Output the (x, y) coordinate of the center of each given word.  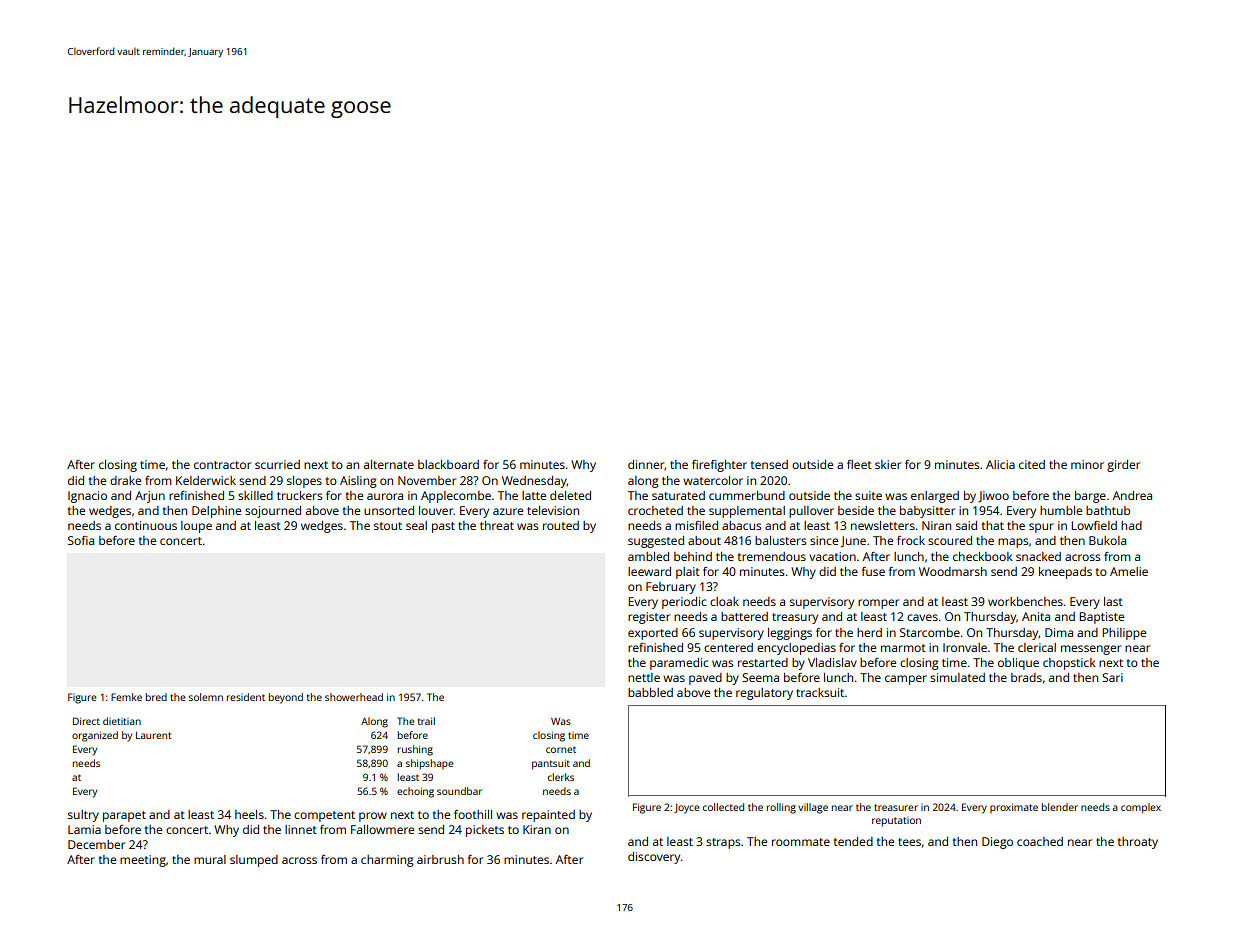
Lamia (84, 829)
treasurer (896, 807)
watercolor (713, 480)
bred (156, 697)
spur (1041, 528)
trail (426, 721)
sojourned (273, 512)
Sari (1112, 677)
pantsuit (551, 765)
